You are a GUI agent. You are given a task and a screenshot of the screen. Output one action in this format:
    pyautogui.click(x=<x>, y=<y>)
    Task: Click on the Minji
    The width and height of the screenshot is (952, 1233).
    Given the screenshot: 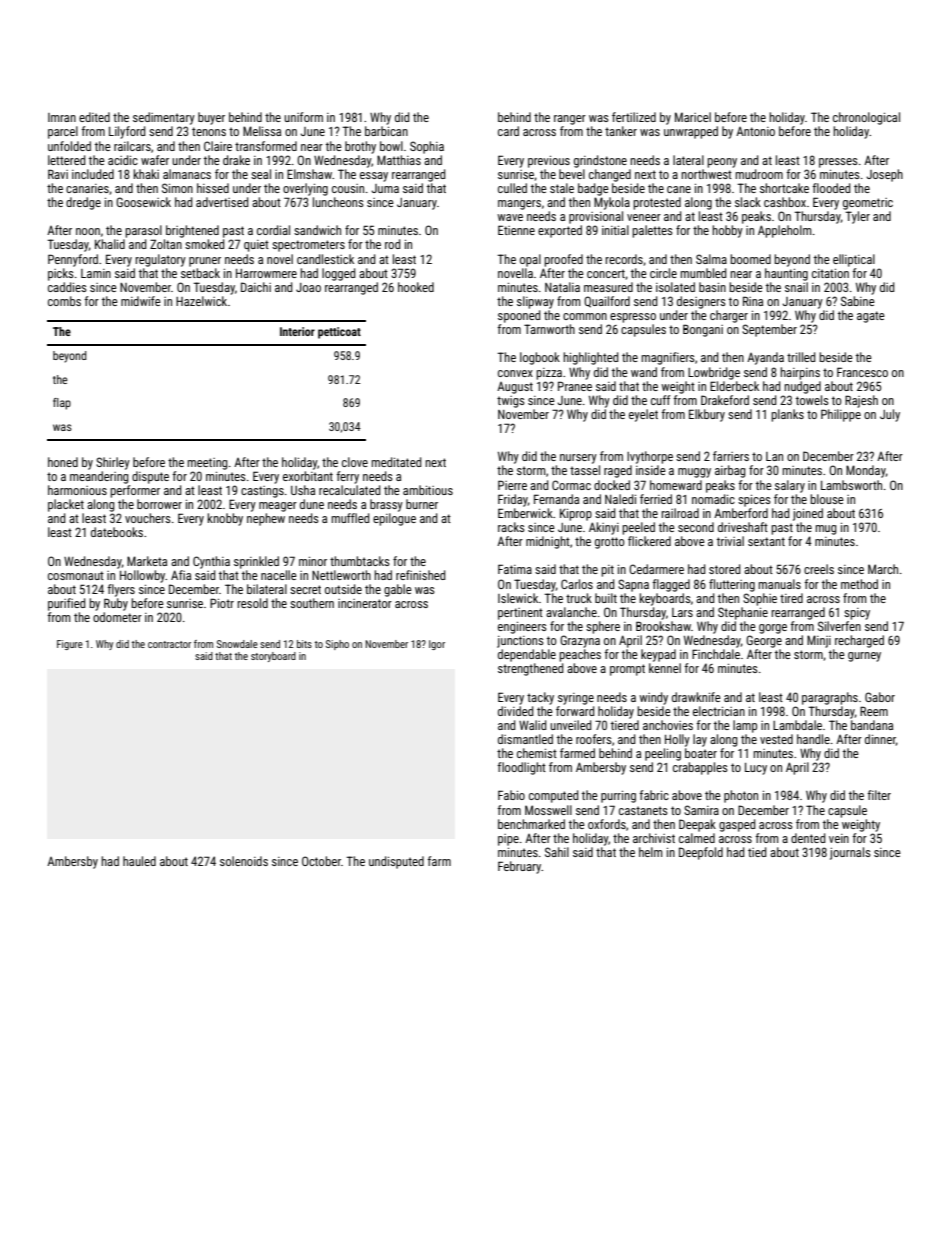 What is the action you would take?
    pyautogui.click(x=819, y=641)
